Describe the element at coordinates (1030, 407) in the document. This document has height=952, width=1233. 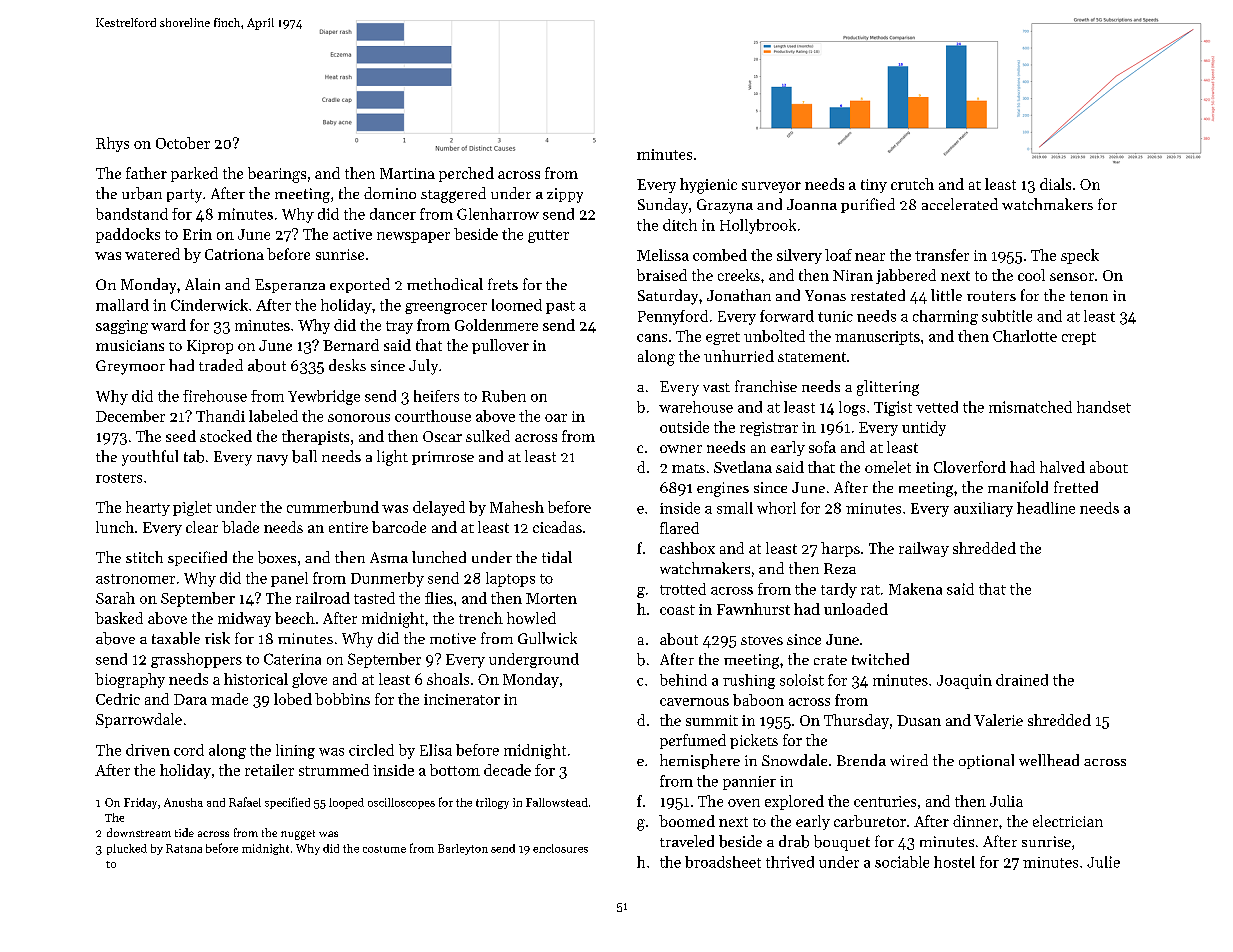
I see `mismatched` at that location.
